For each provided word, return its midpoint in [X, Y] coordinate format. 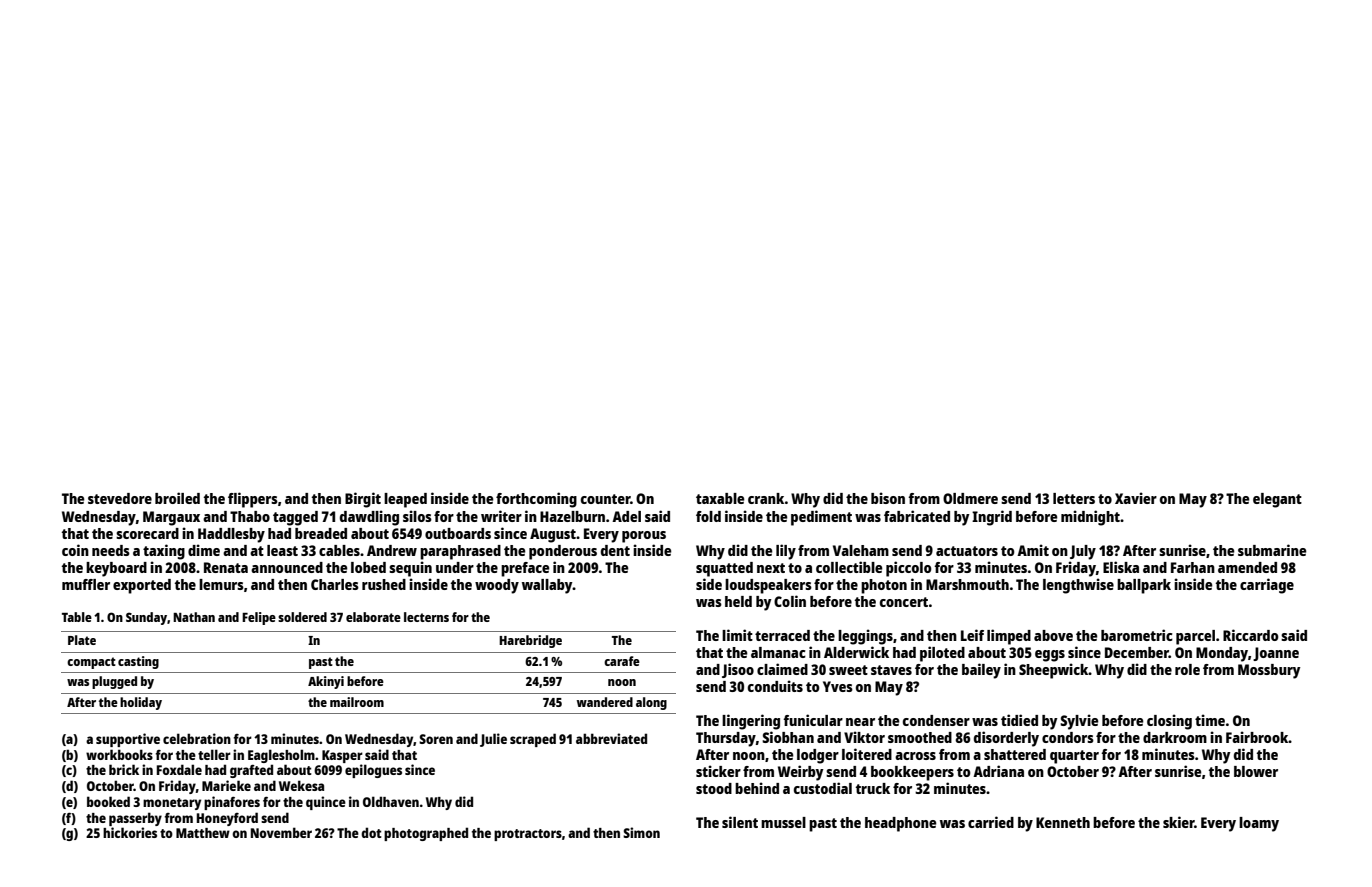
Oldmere [970, 498]
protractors [528, 835]
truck [873, 788]
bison [888, 498]
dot [371, 832]
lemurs [221, 584]
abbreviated [611, 738]
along [651, 703]
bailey [981, 671]
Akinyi [326, 682]
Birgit [363, 500]
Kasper [342, 756]
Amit [1033, 550]
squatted [724, 569]
